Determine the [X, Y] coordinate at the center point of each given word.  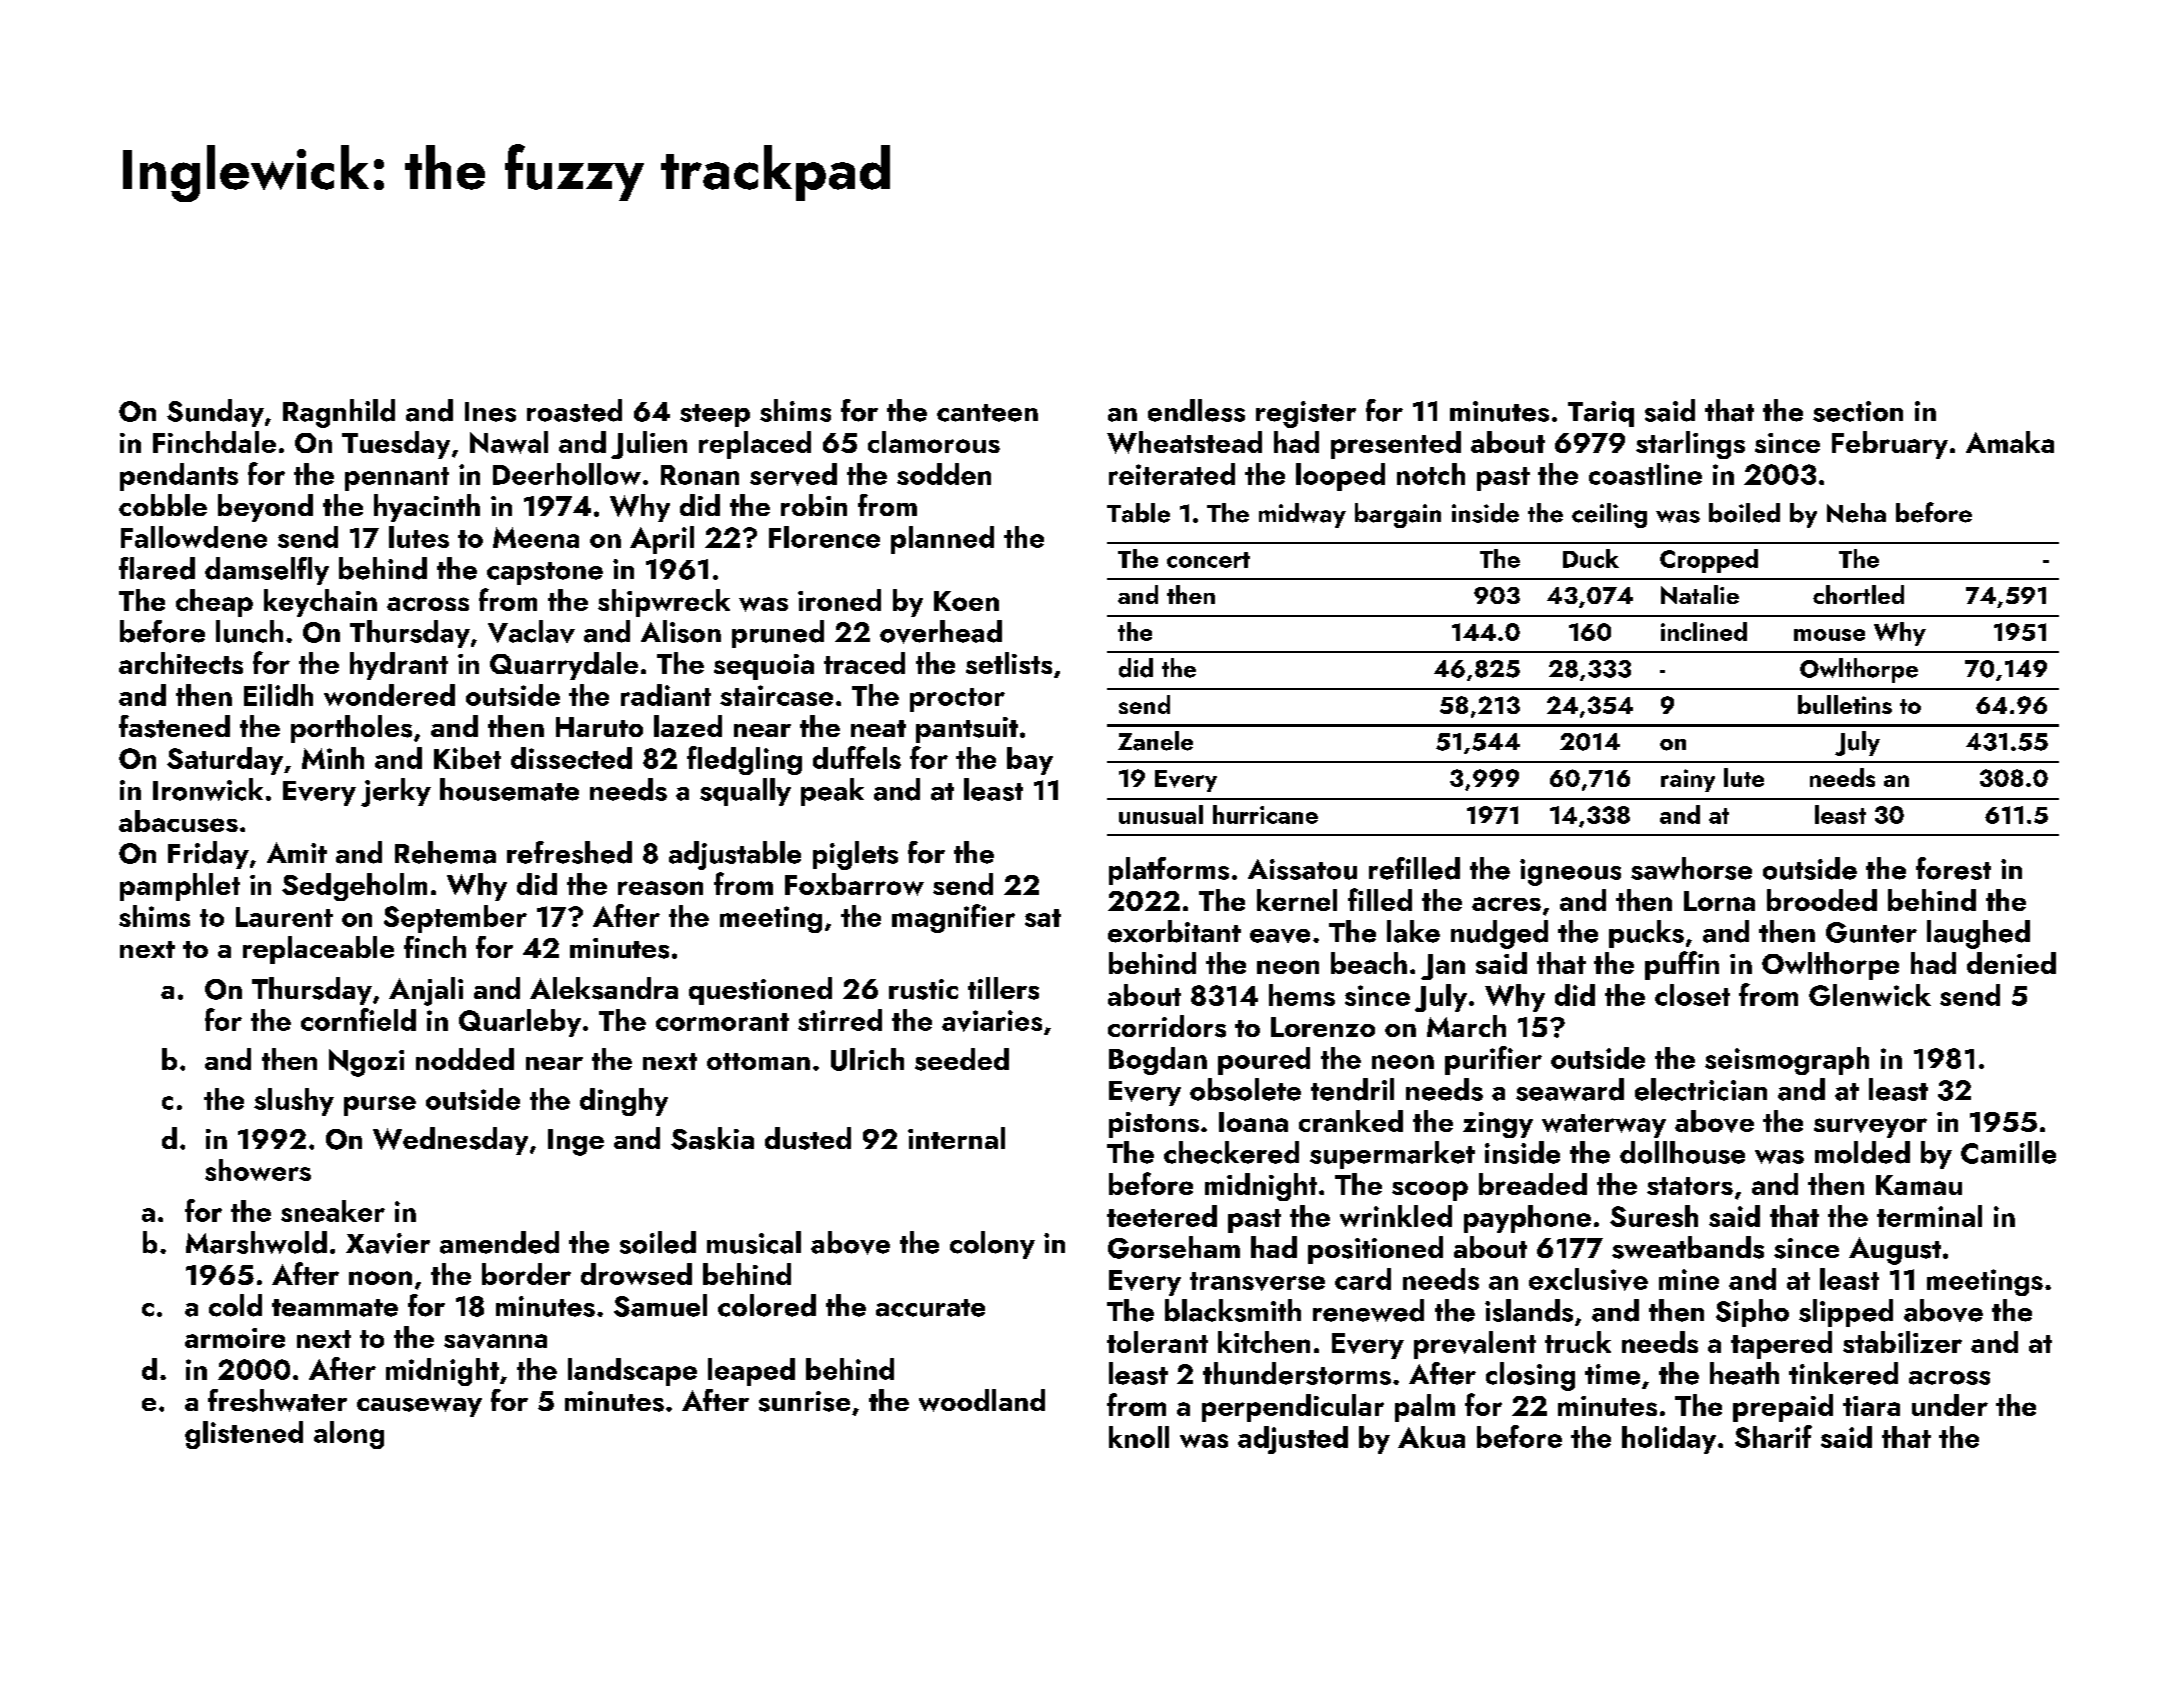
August [1895, 1251]
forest [1953, 868]
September [455, 919]
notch [1431, 474]
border [526, 1274]
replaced [755, 445]
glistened [244, 1435]
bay [1030, 761]
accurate [930, 1308]
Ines [490, 412]
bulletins [1845, 704]
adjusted [1293, 1440]
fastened [174, 726]
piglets [855, 855]
